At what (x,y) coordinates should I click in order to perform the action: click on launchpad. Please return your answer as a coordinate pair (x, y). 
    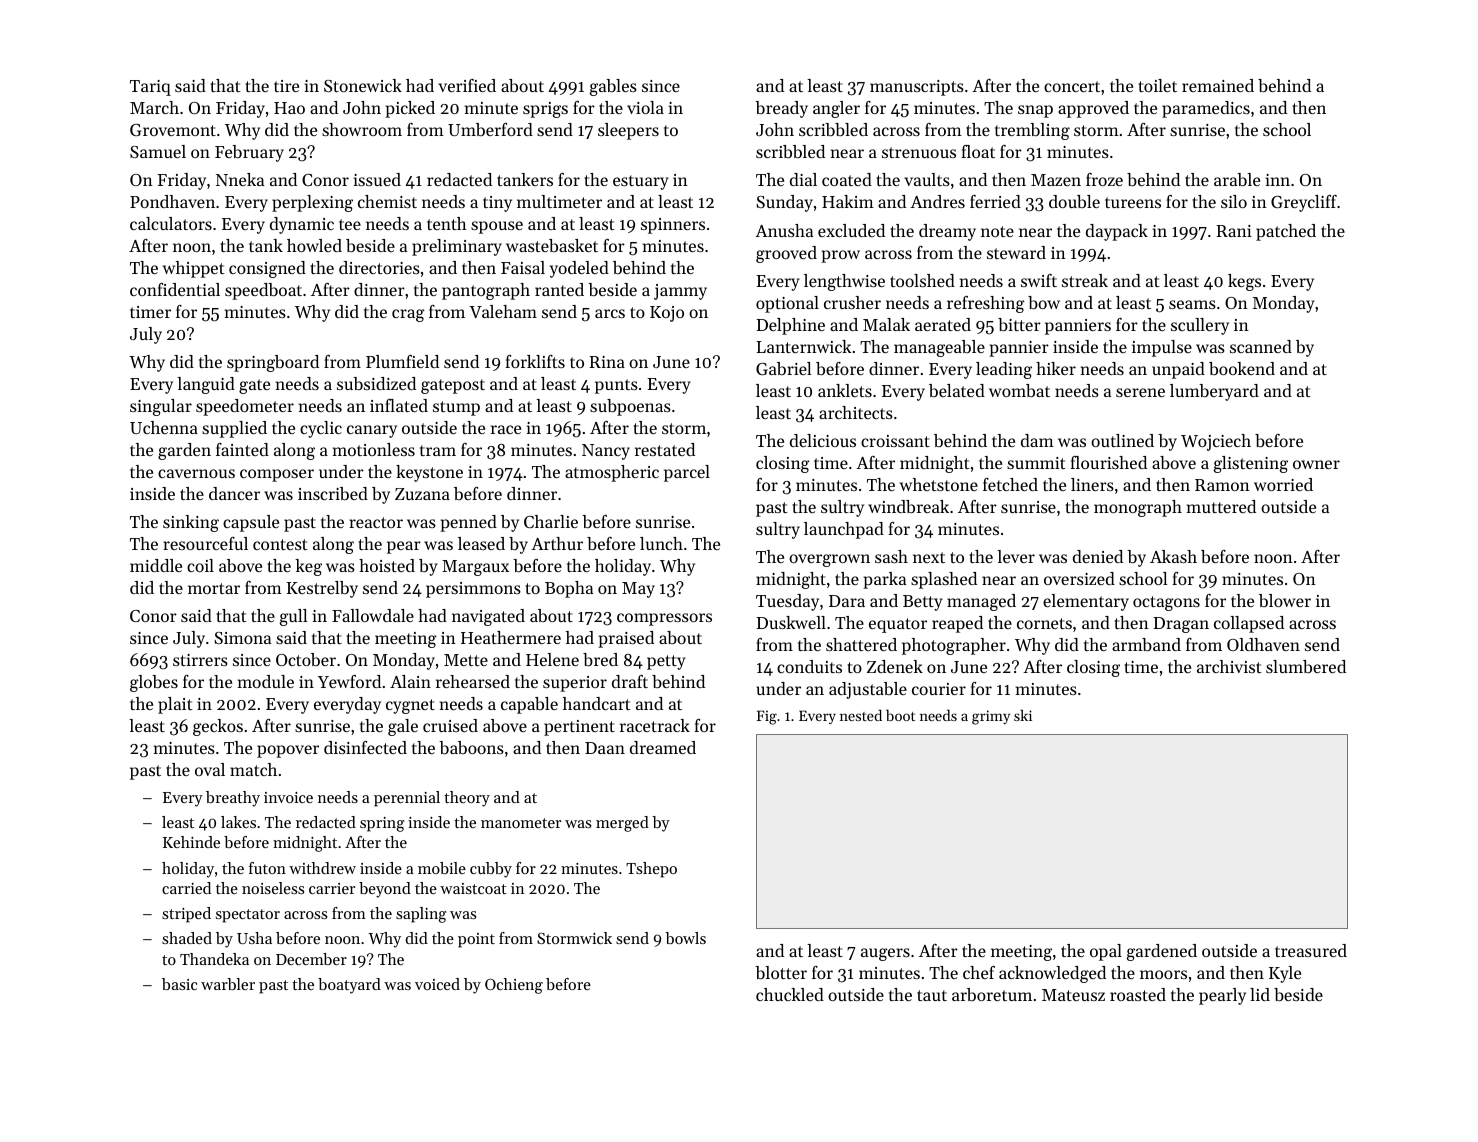
    Looking at the image, I should click on (844, 530).
